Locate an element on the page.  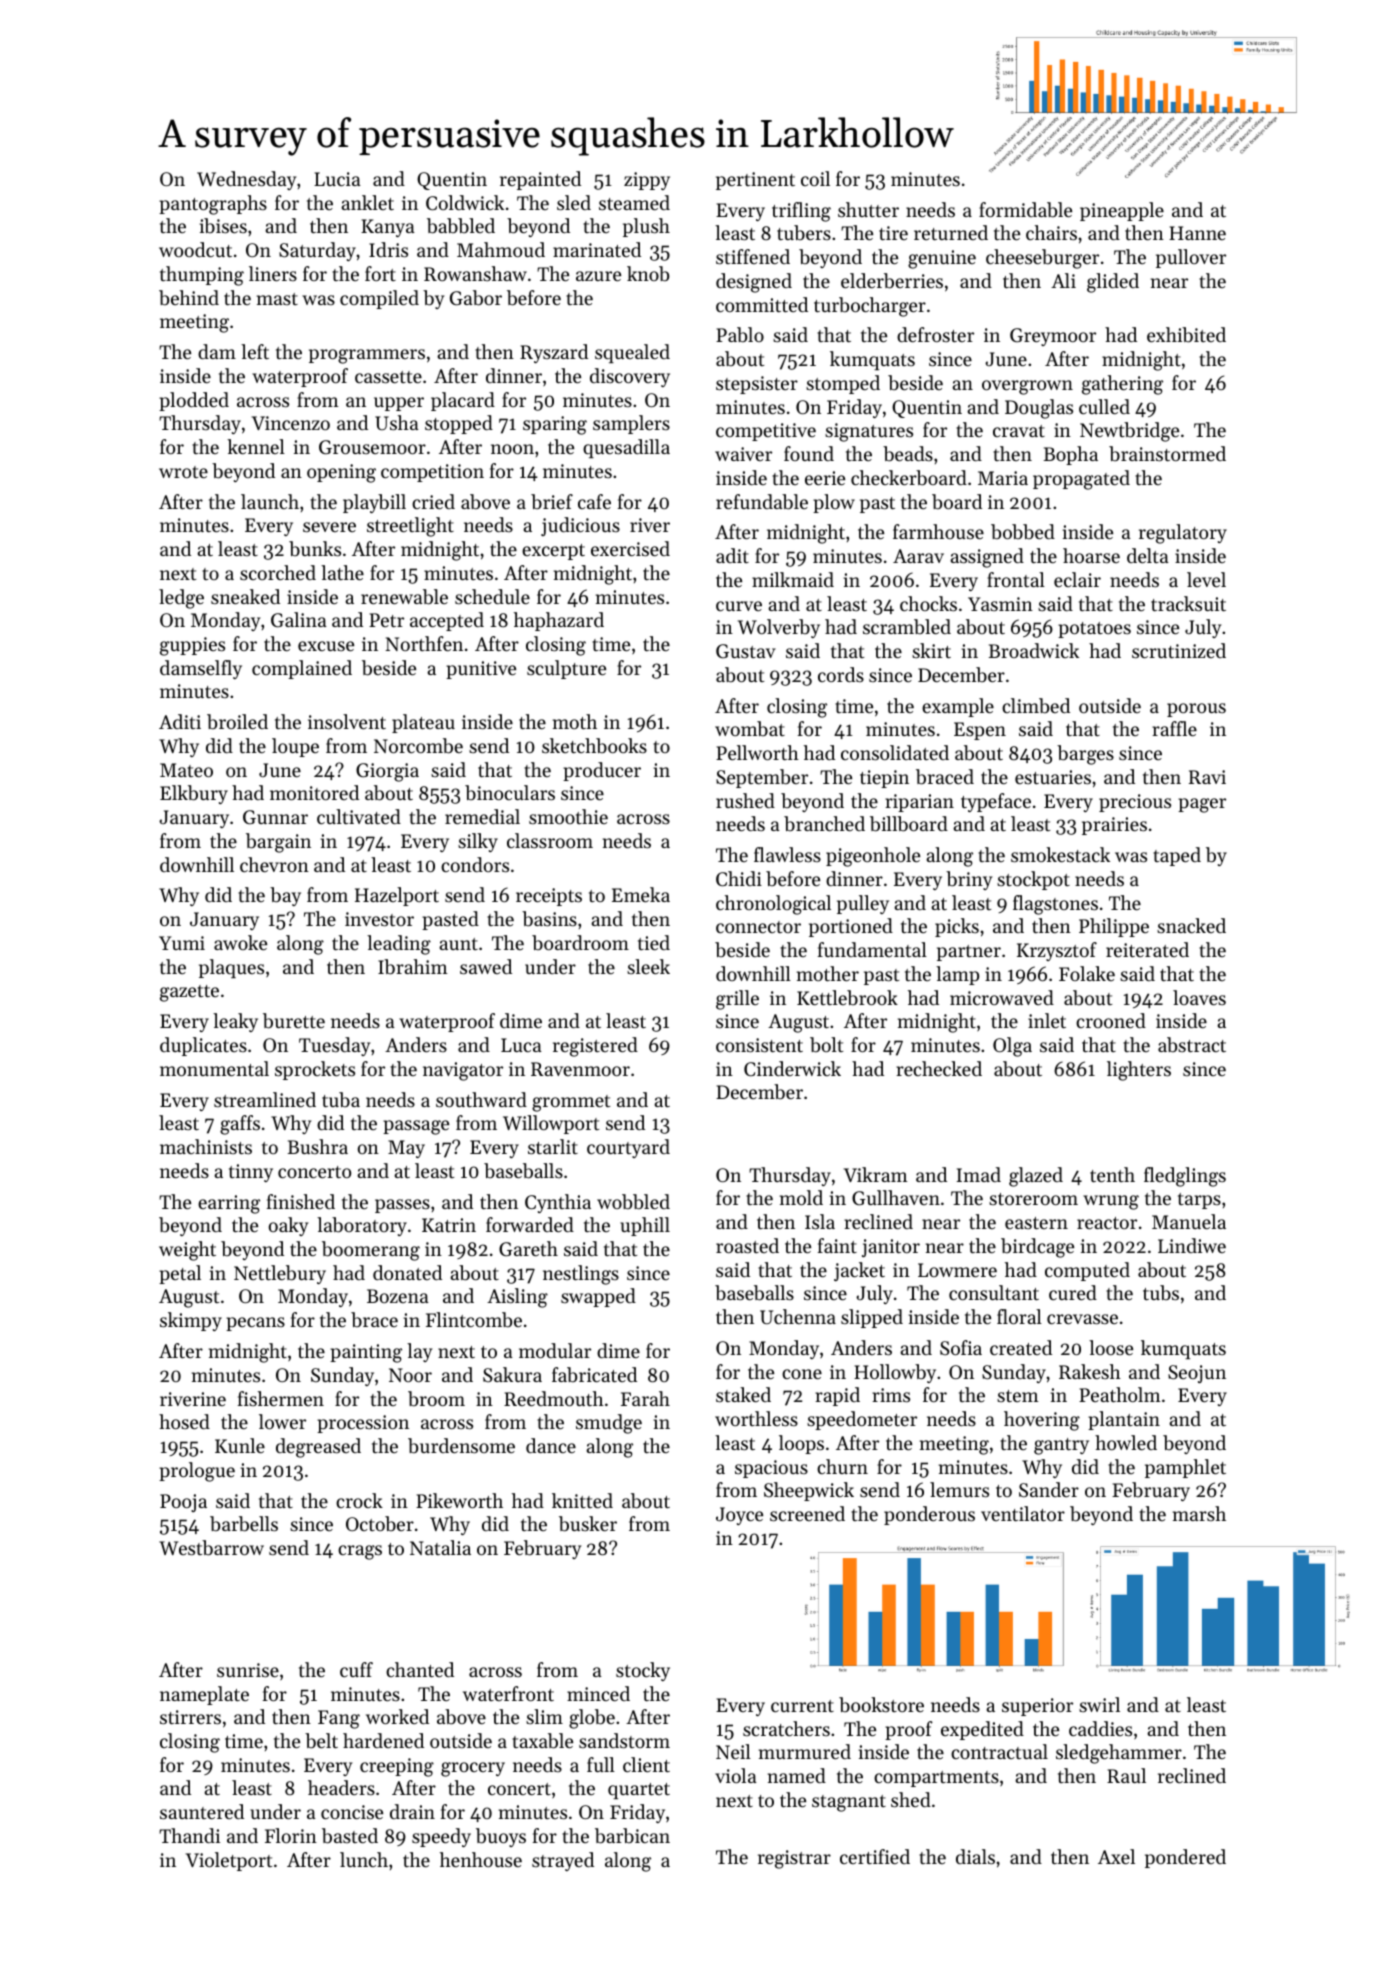
Lucia is located at coordinates (337, 179).
